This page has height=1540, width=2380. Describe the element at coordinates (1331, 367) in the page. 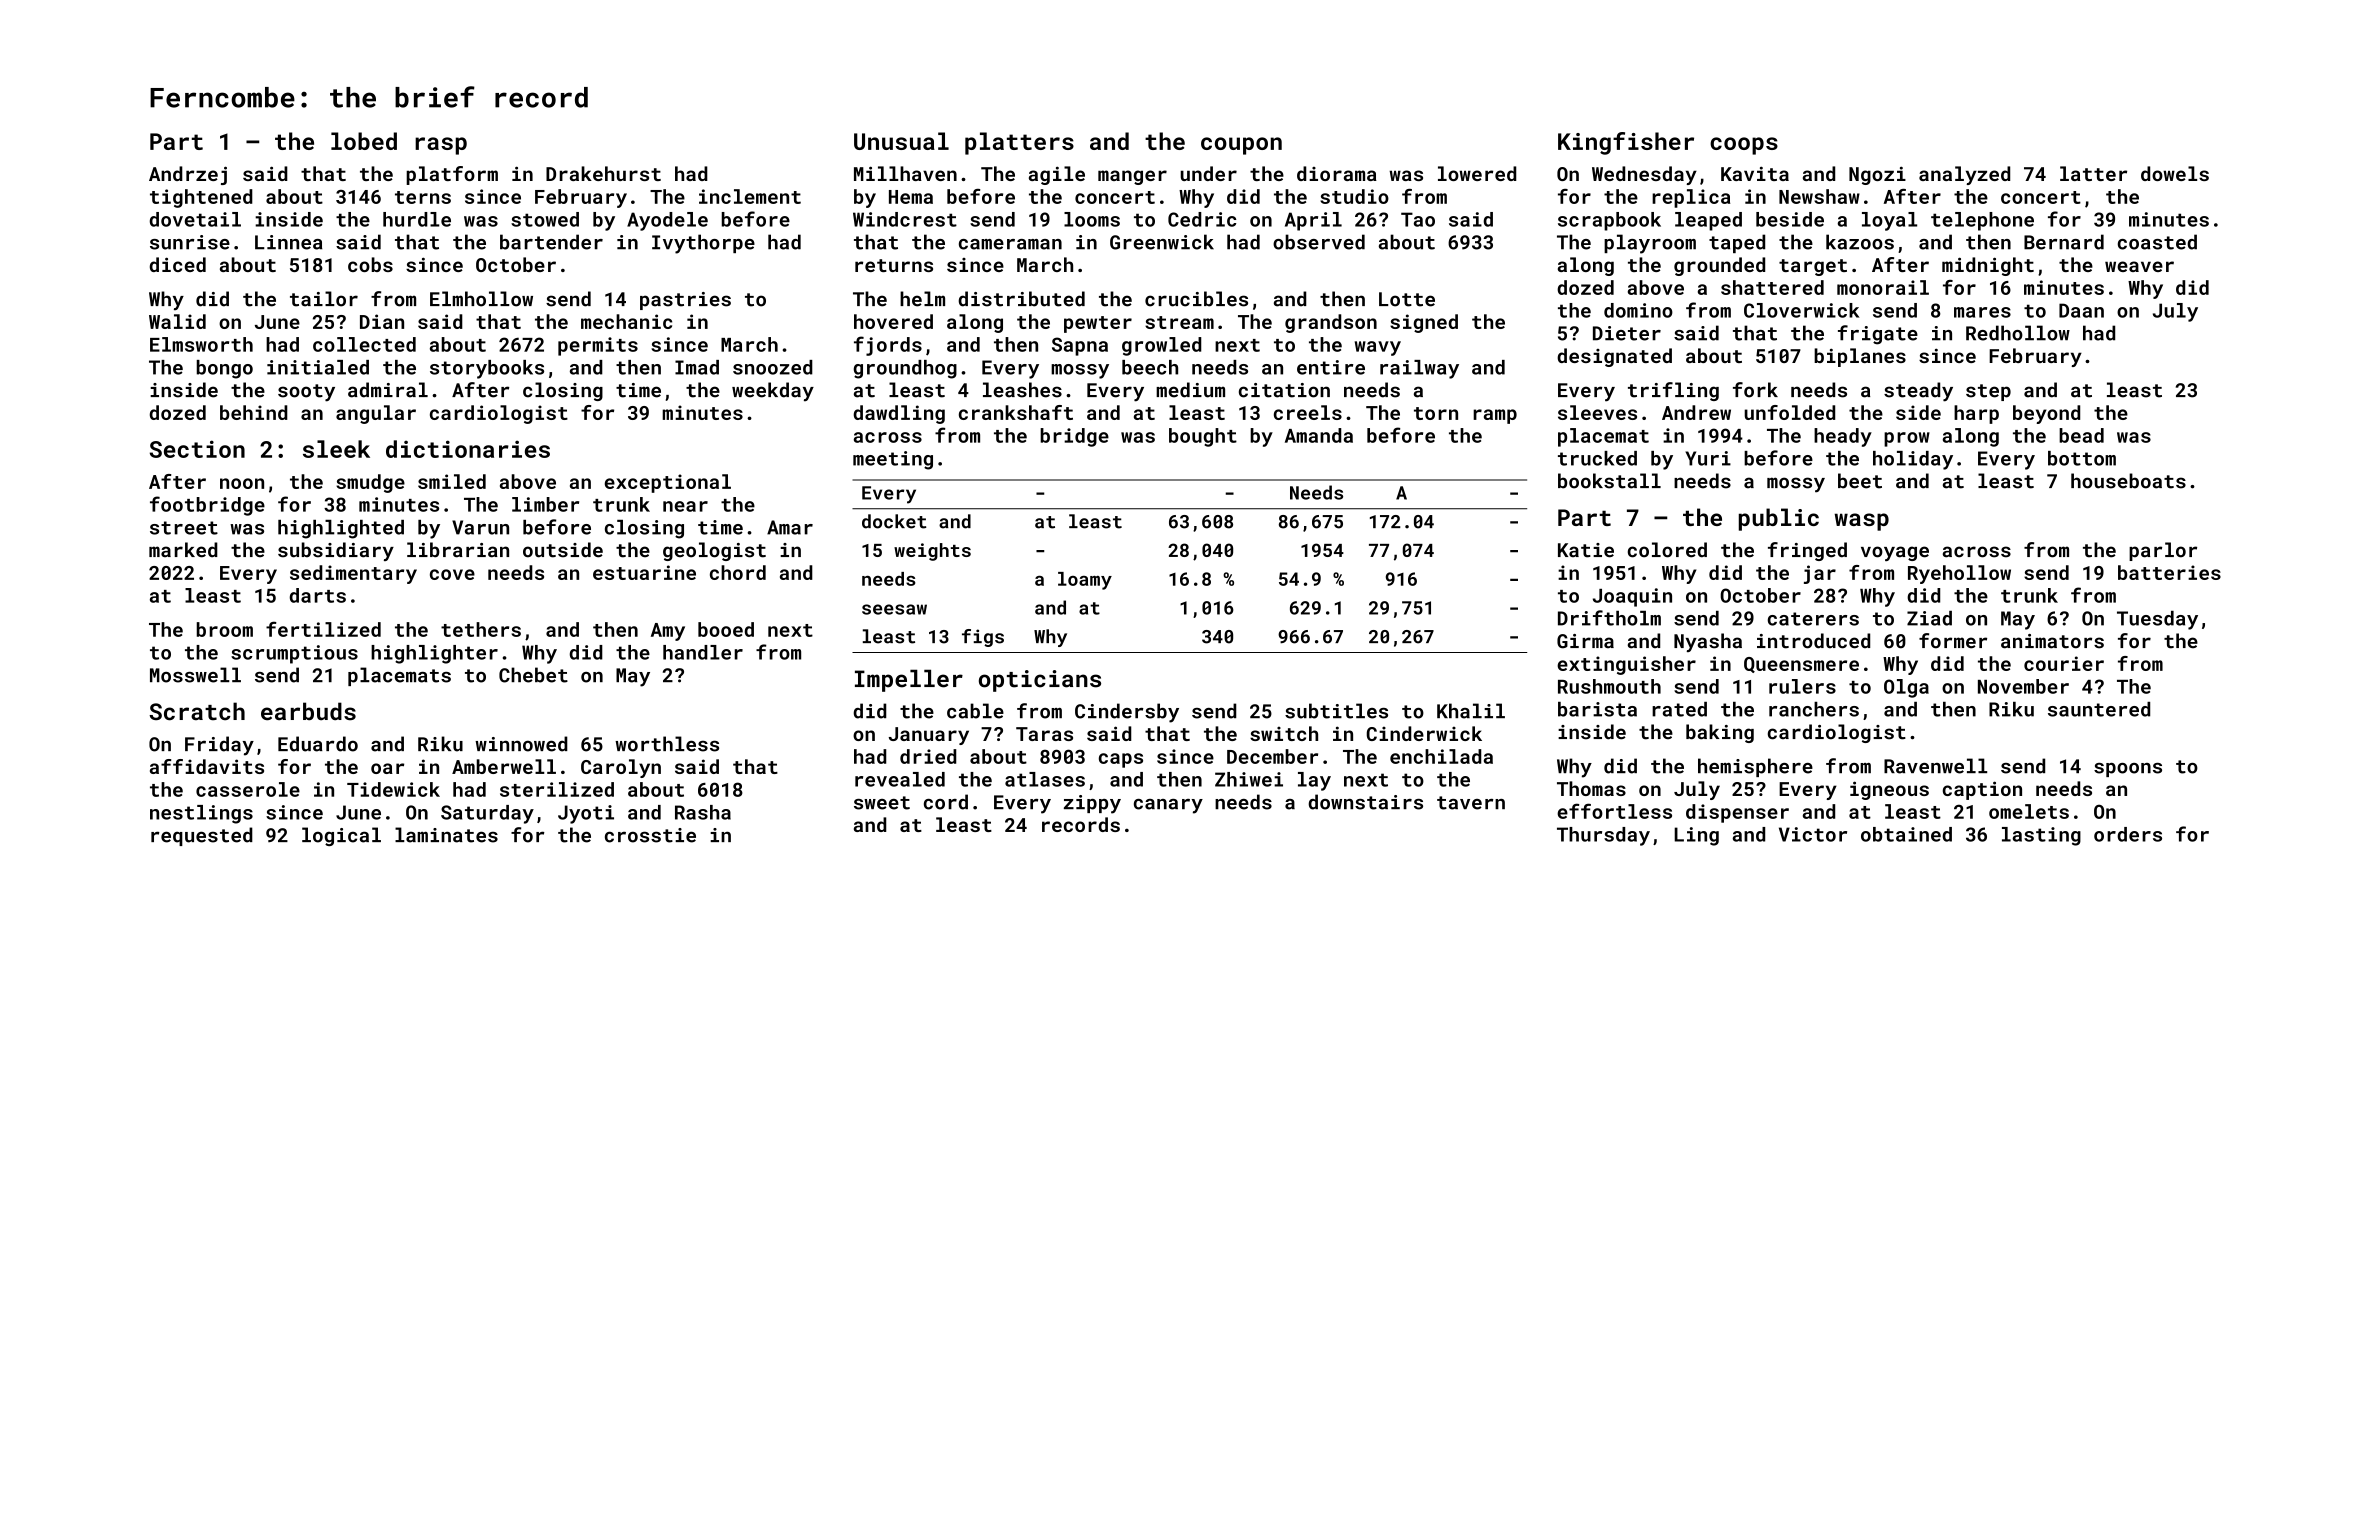

I see `entire` at that location.
